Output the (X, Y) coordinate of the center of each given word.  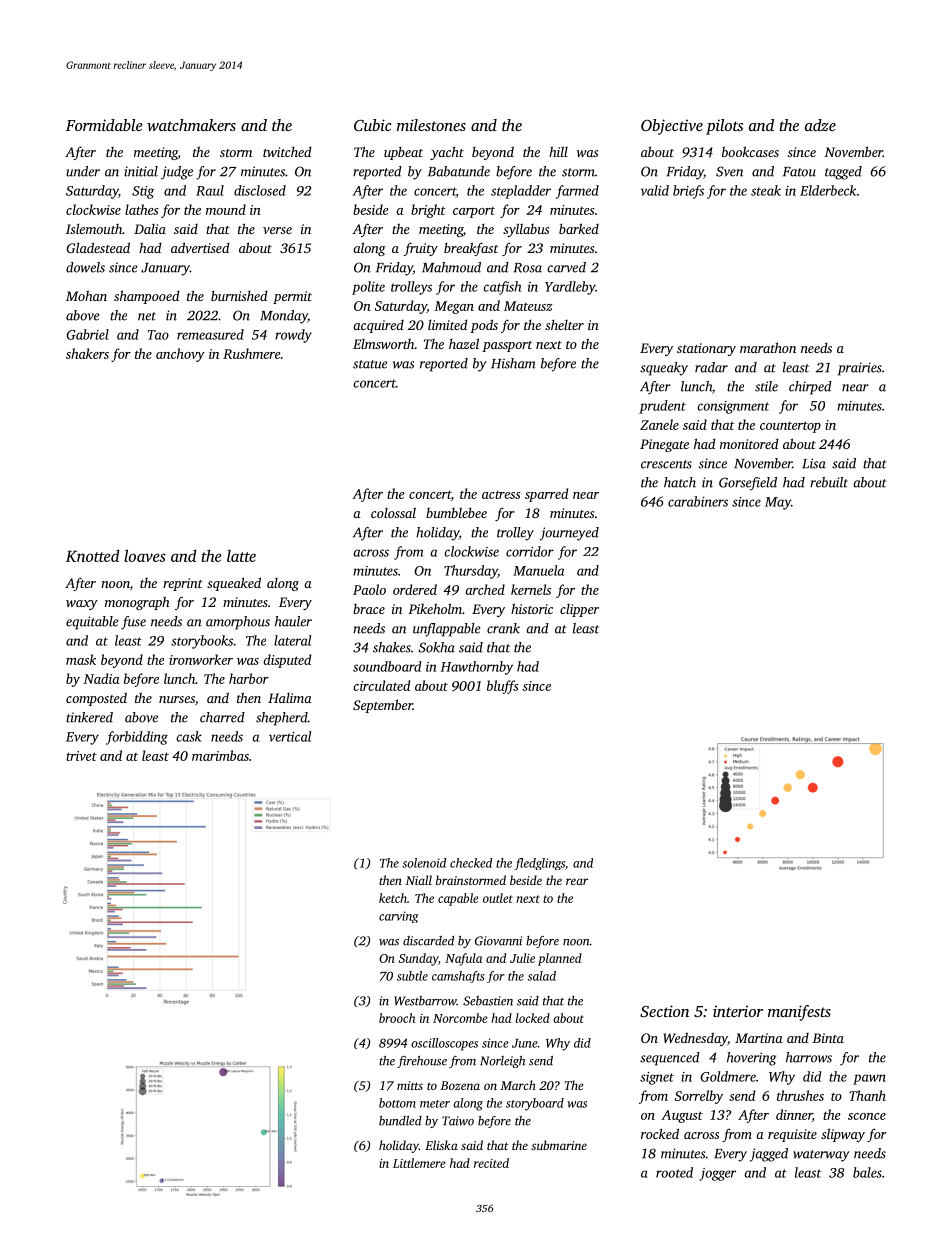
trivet (81, 756)
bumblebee (456, 512)
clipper (579, 610)
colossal (393, 512)
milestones (431, 125)
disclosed (260, 190)
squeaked (234, 584)
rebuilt (829, 482)
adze (820, 125)
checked (471, 863)
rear (577, 881)
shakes (392, 647)
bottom (397, 1103)
